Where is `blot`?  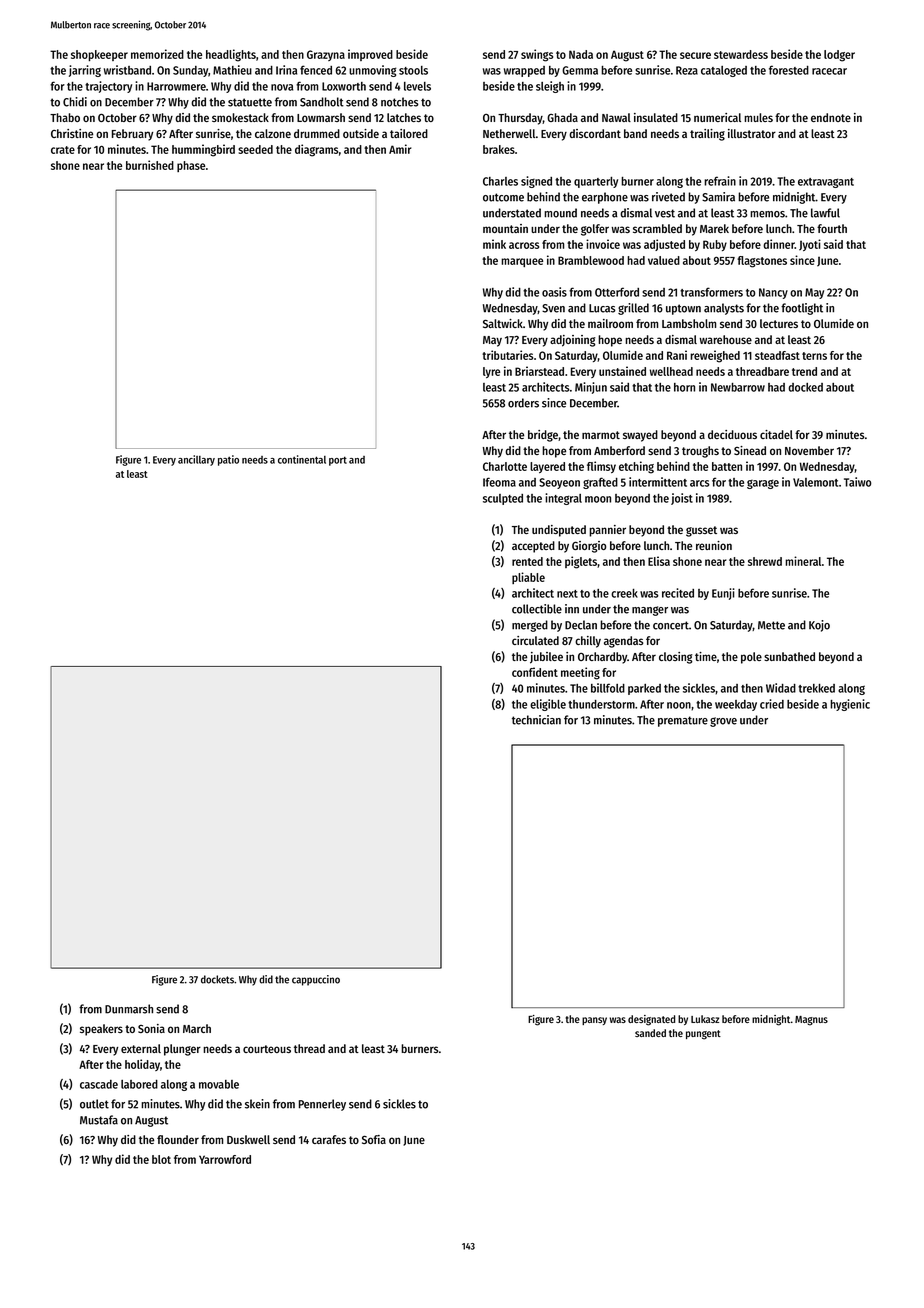
blot is located at coordinates (161, 1159).
